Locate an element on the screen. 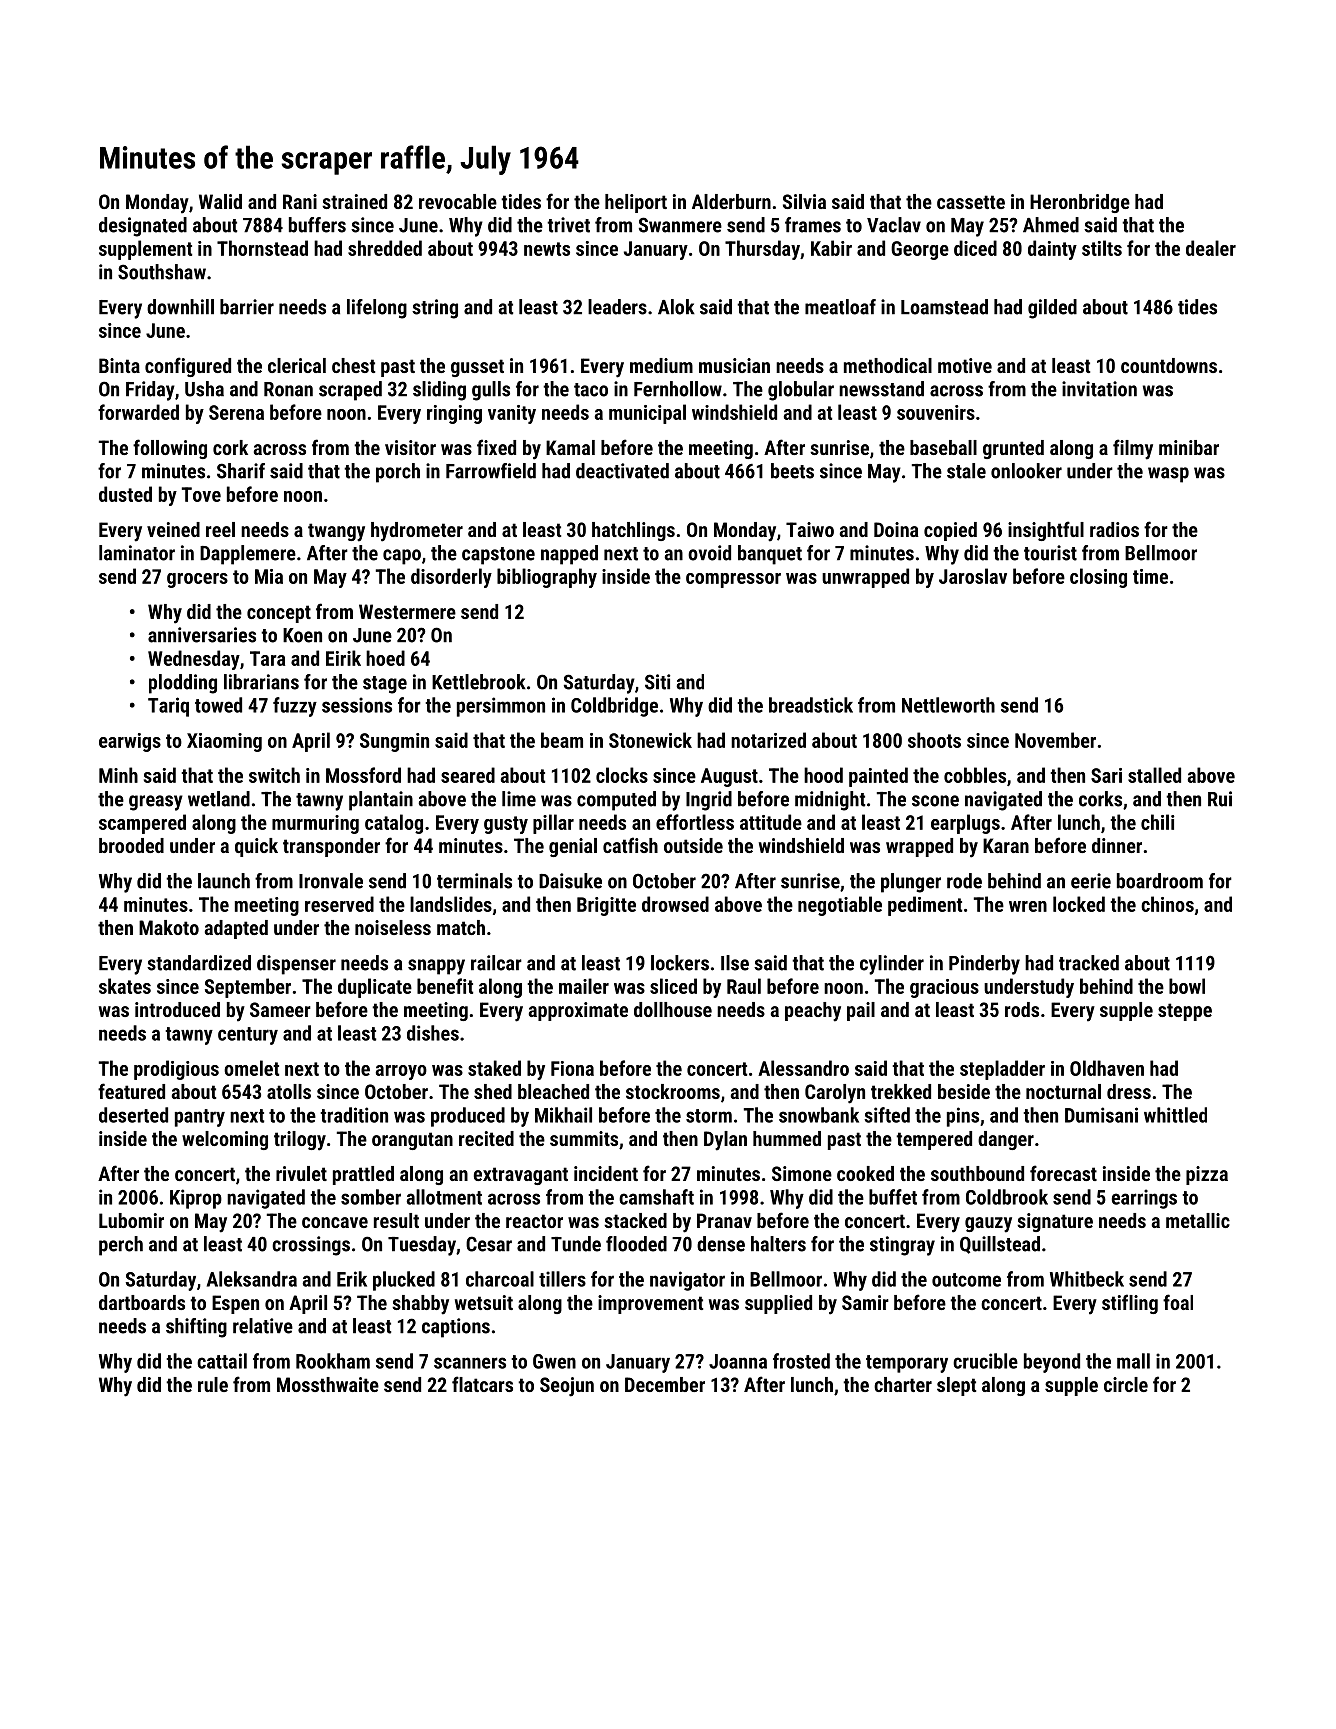  dusted is located at coordinates (125, 494).
